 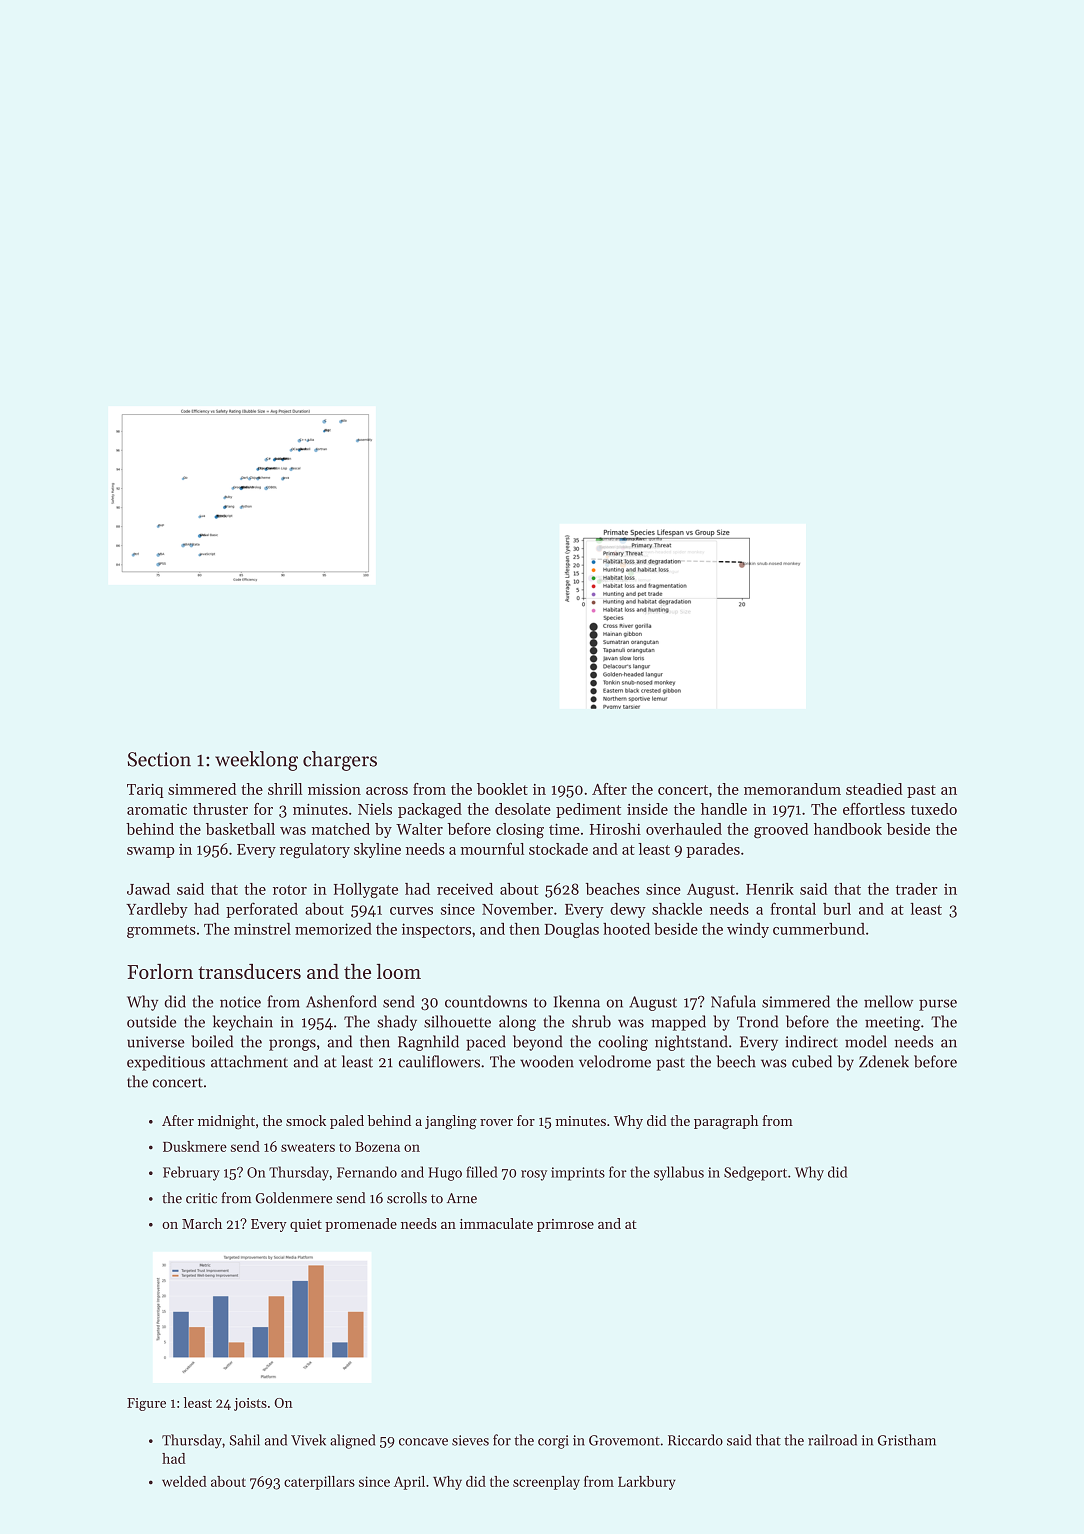 What do you see at coordinates (848, 829) in the page?
I see `handbook` at bounding box center [848, 829].
